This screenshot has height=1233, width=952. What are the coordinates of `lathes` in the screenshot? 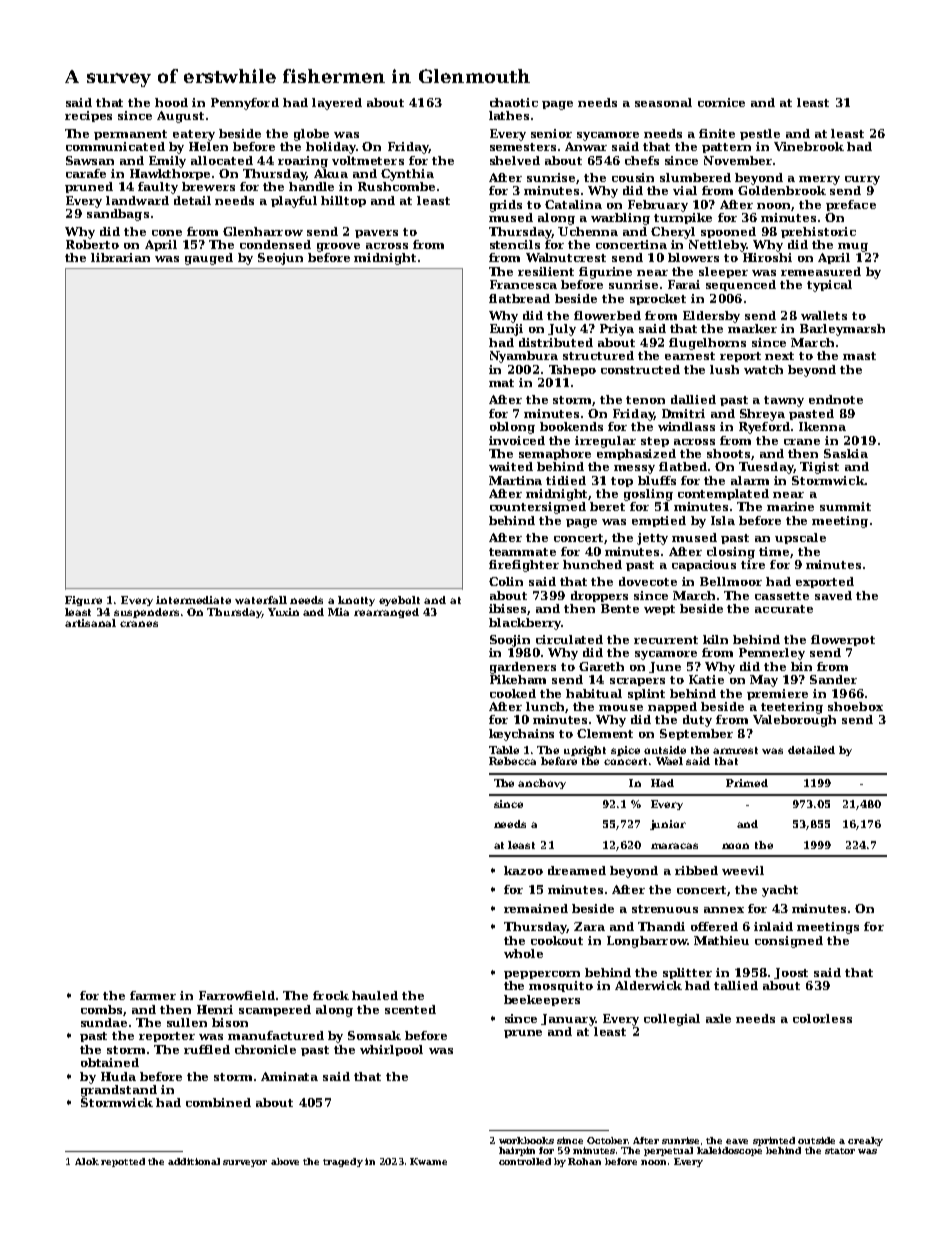 It's located at (509, 115).
